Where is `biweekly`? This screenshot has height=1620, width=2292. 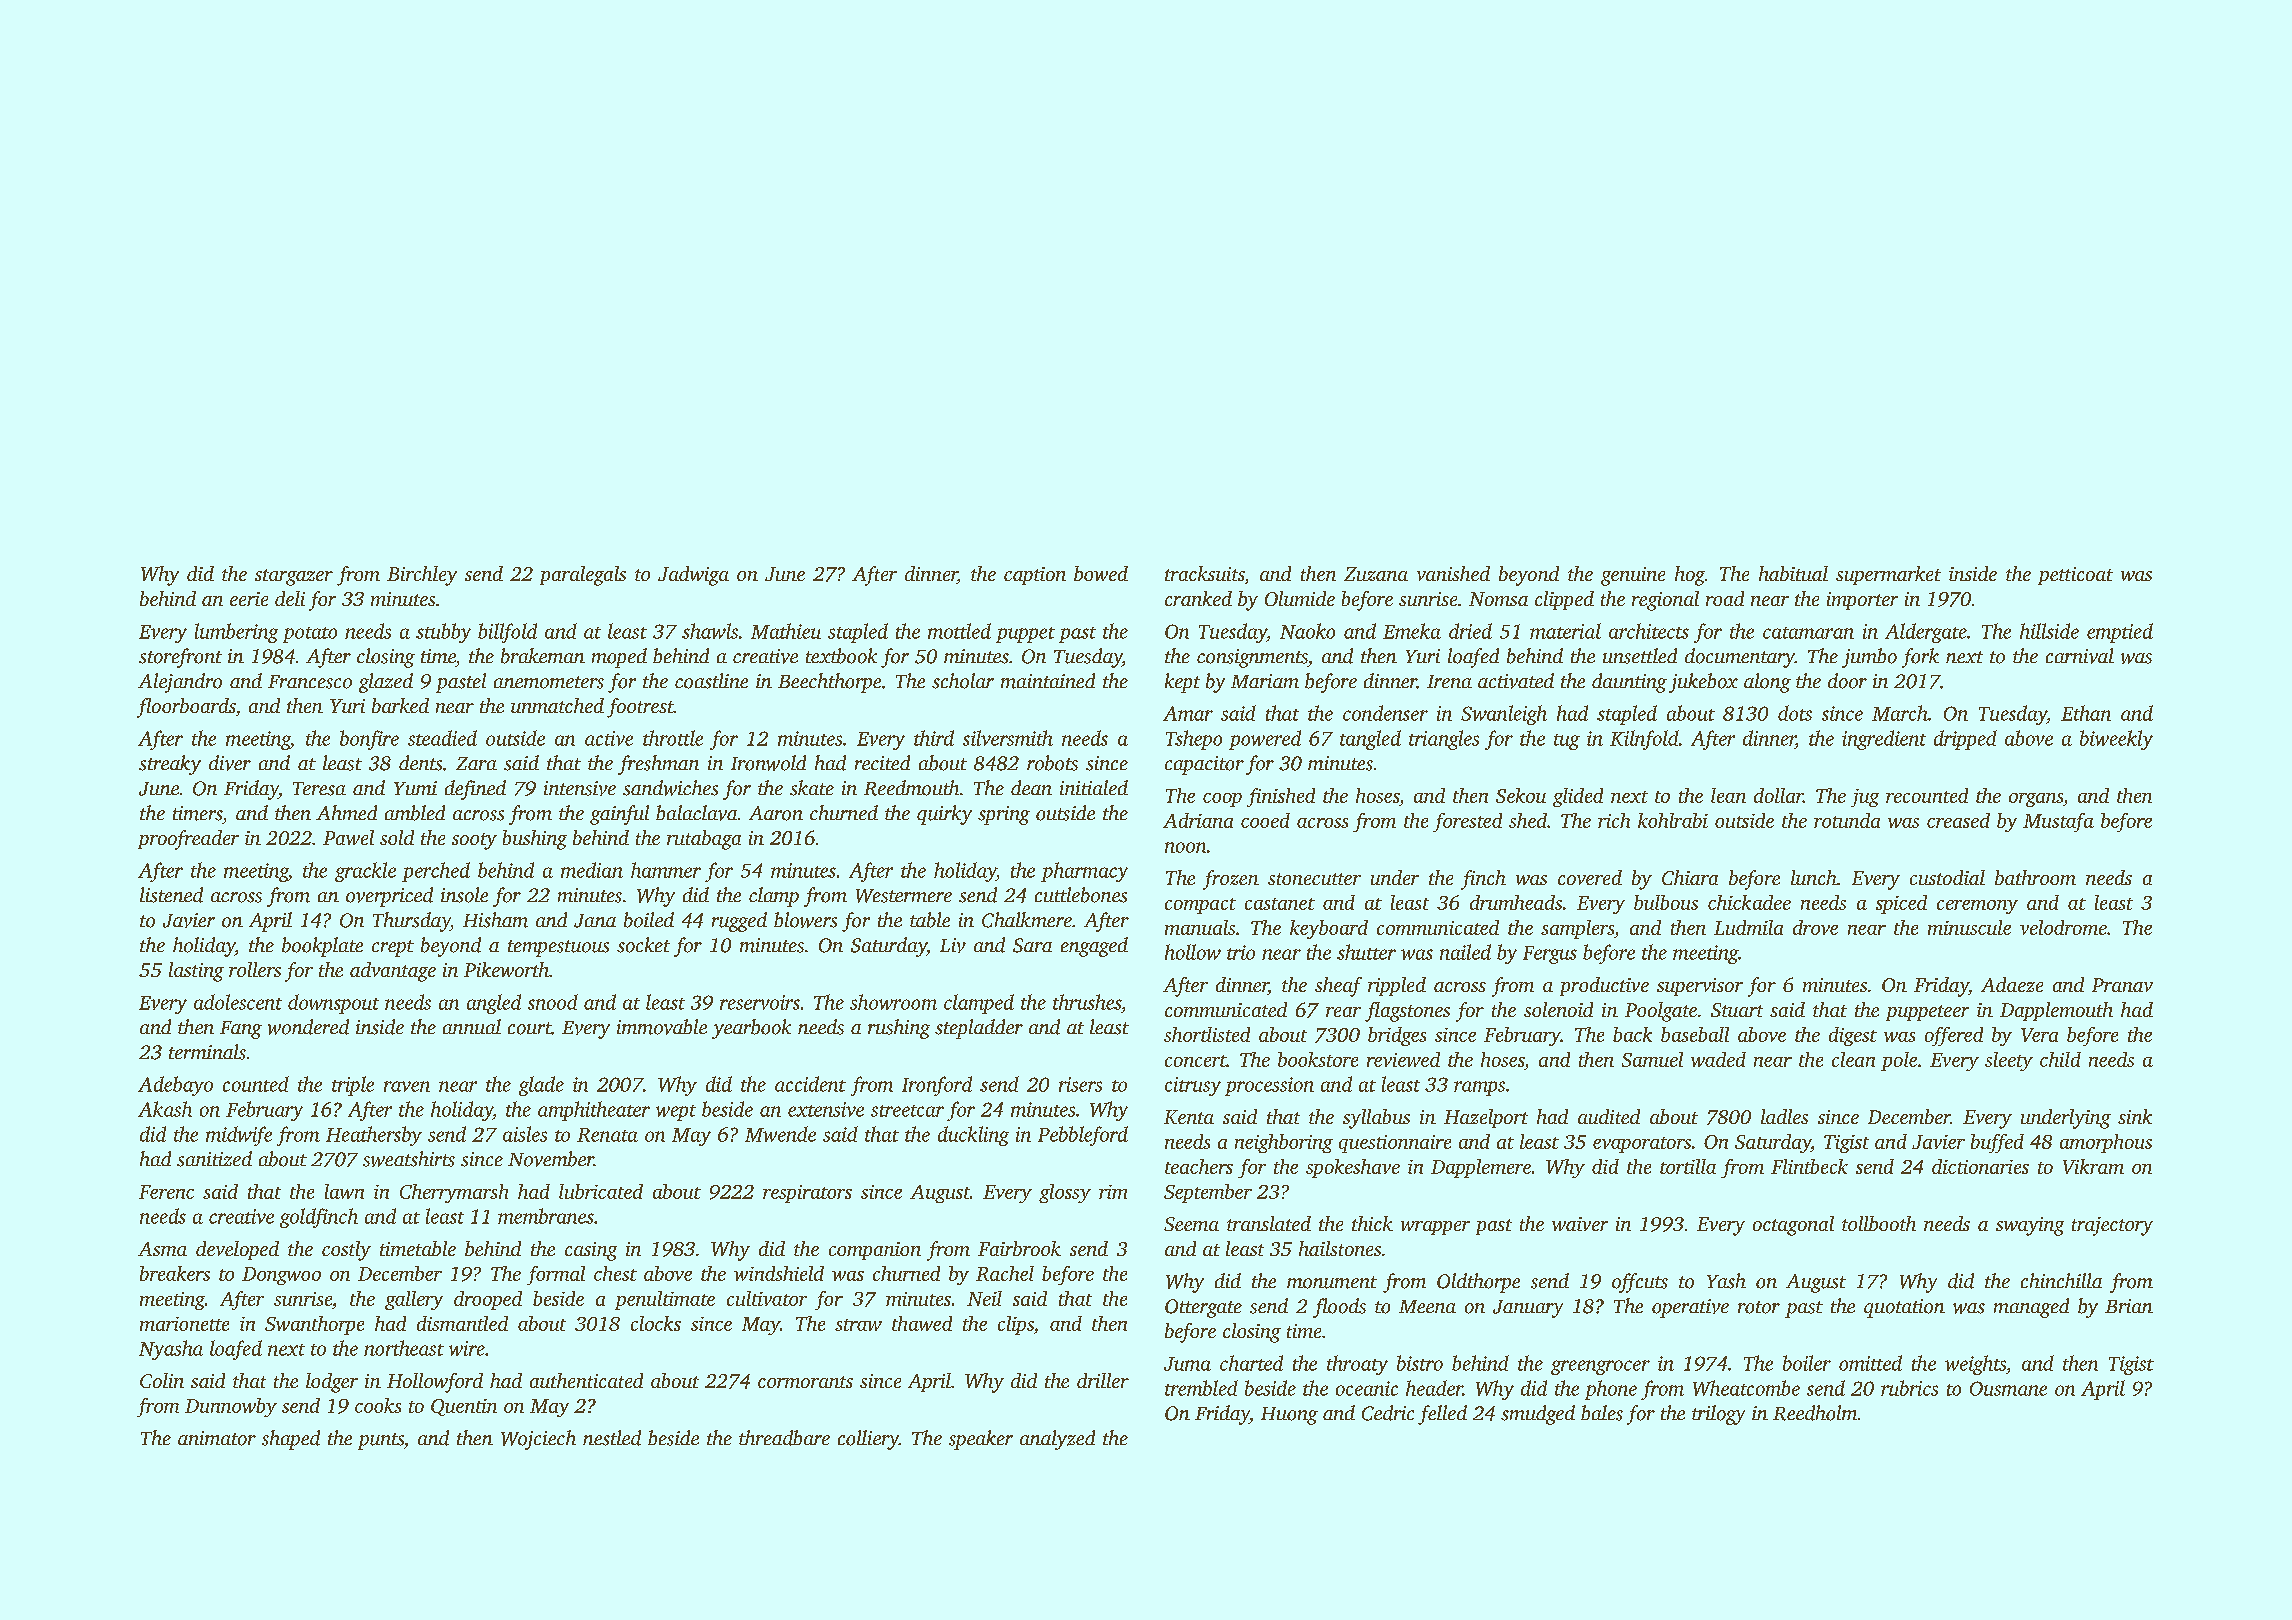 biweekly is located at coordinates (2116, 740).
